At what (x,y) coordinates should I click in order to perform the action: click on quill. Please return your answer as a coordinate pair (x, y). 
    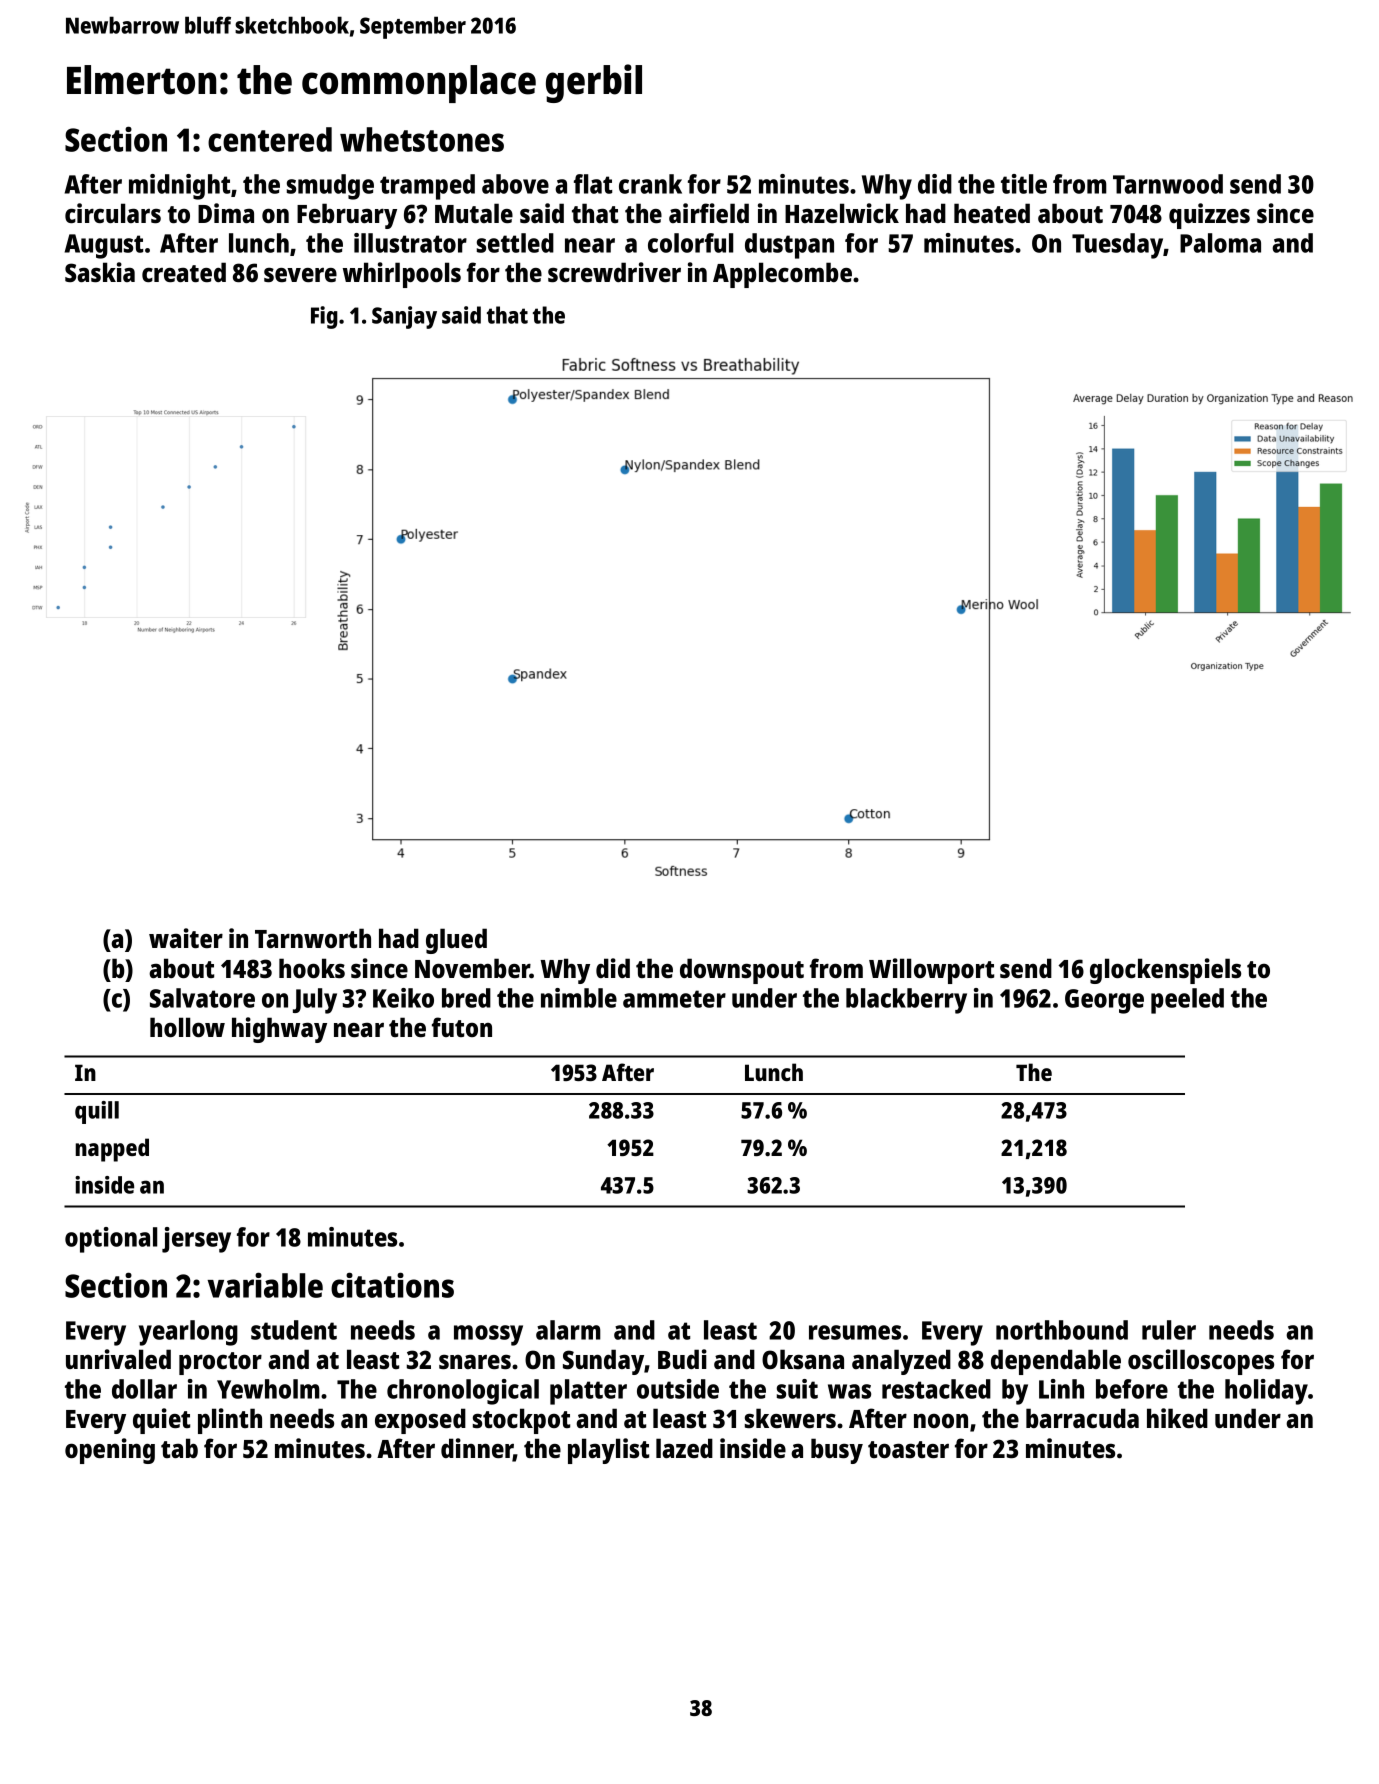
    Looking at the image, I should click on (97, 1112).
